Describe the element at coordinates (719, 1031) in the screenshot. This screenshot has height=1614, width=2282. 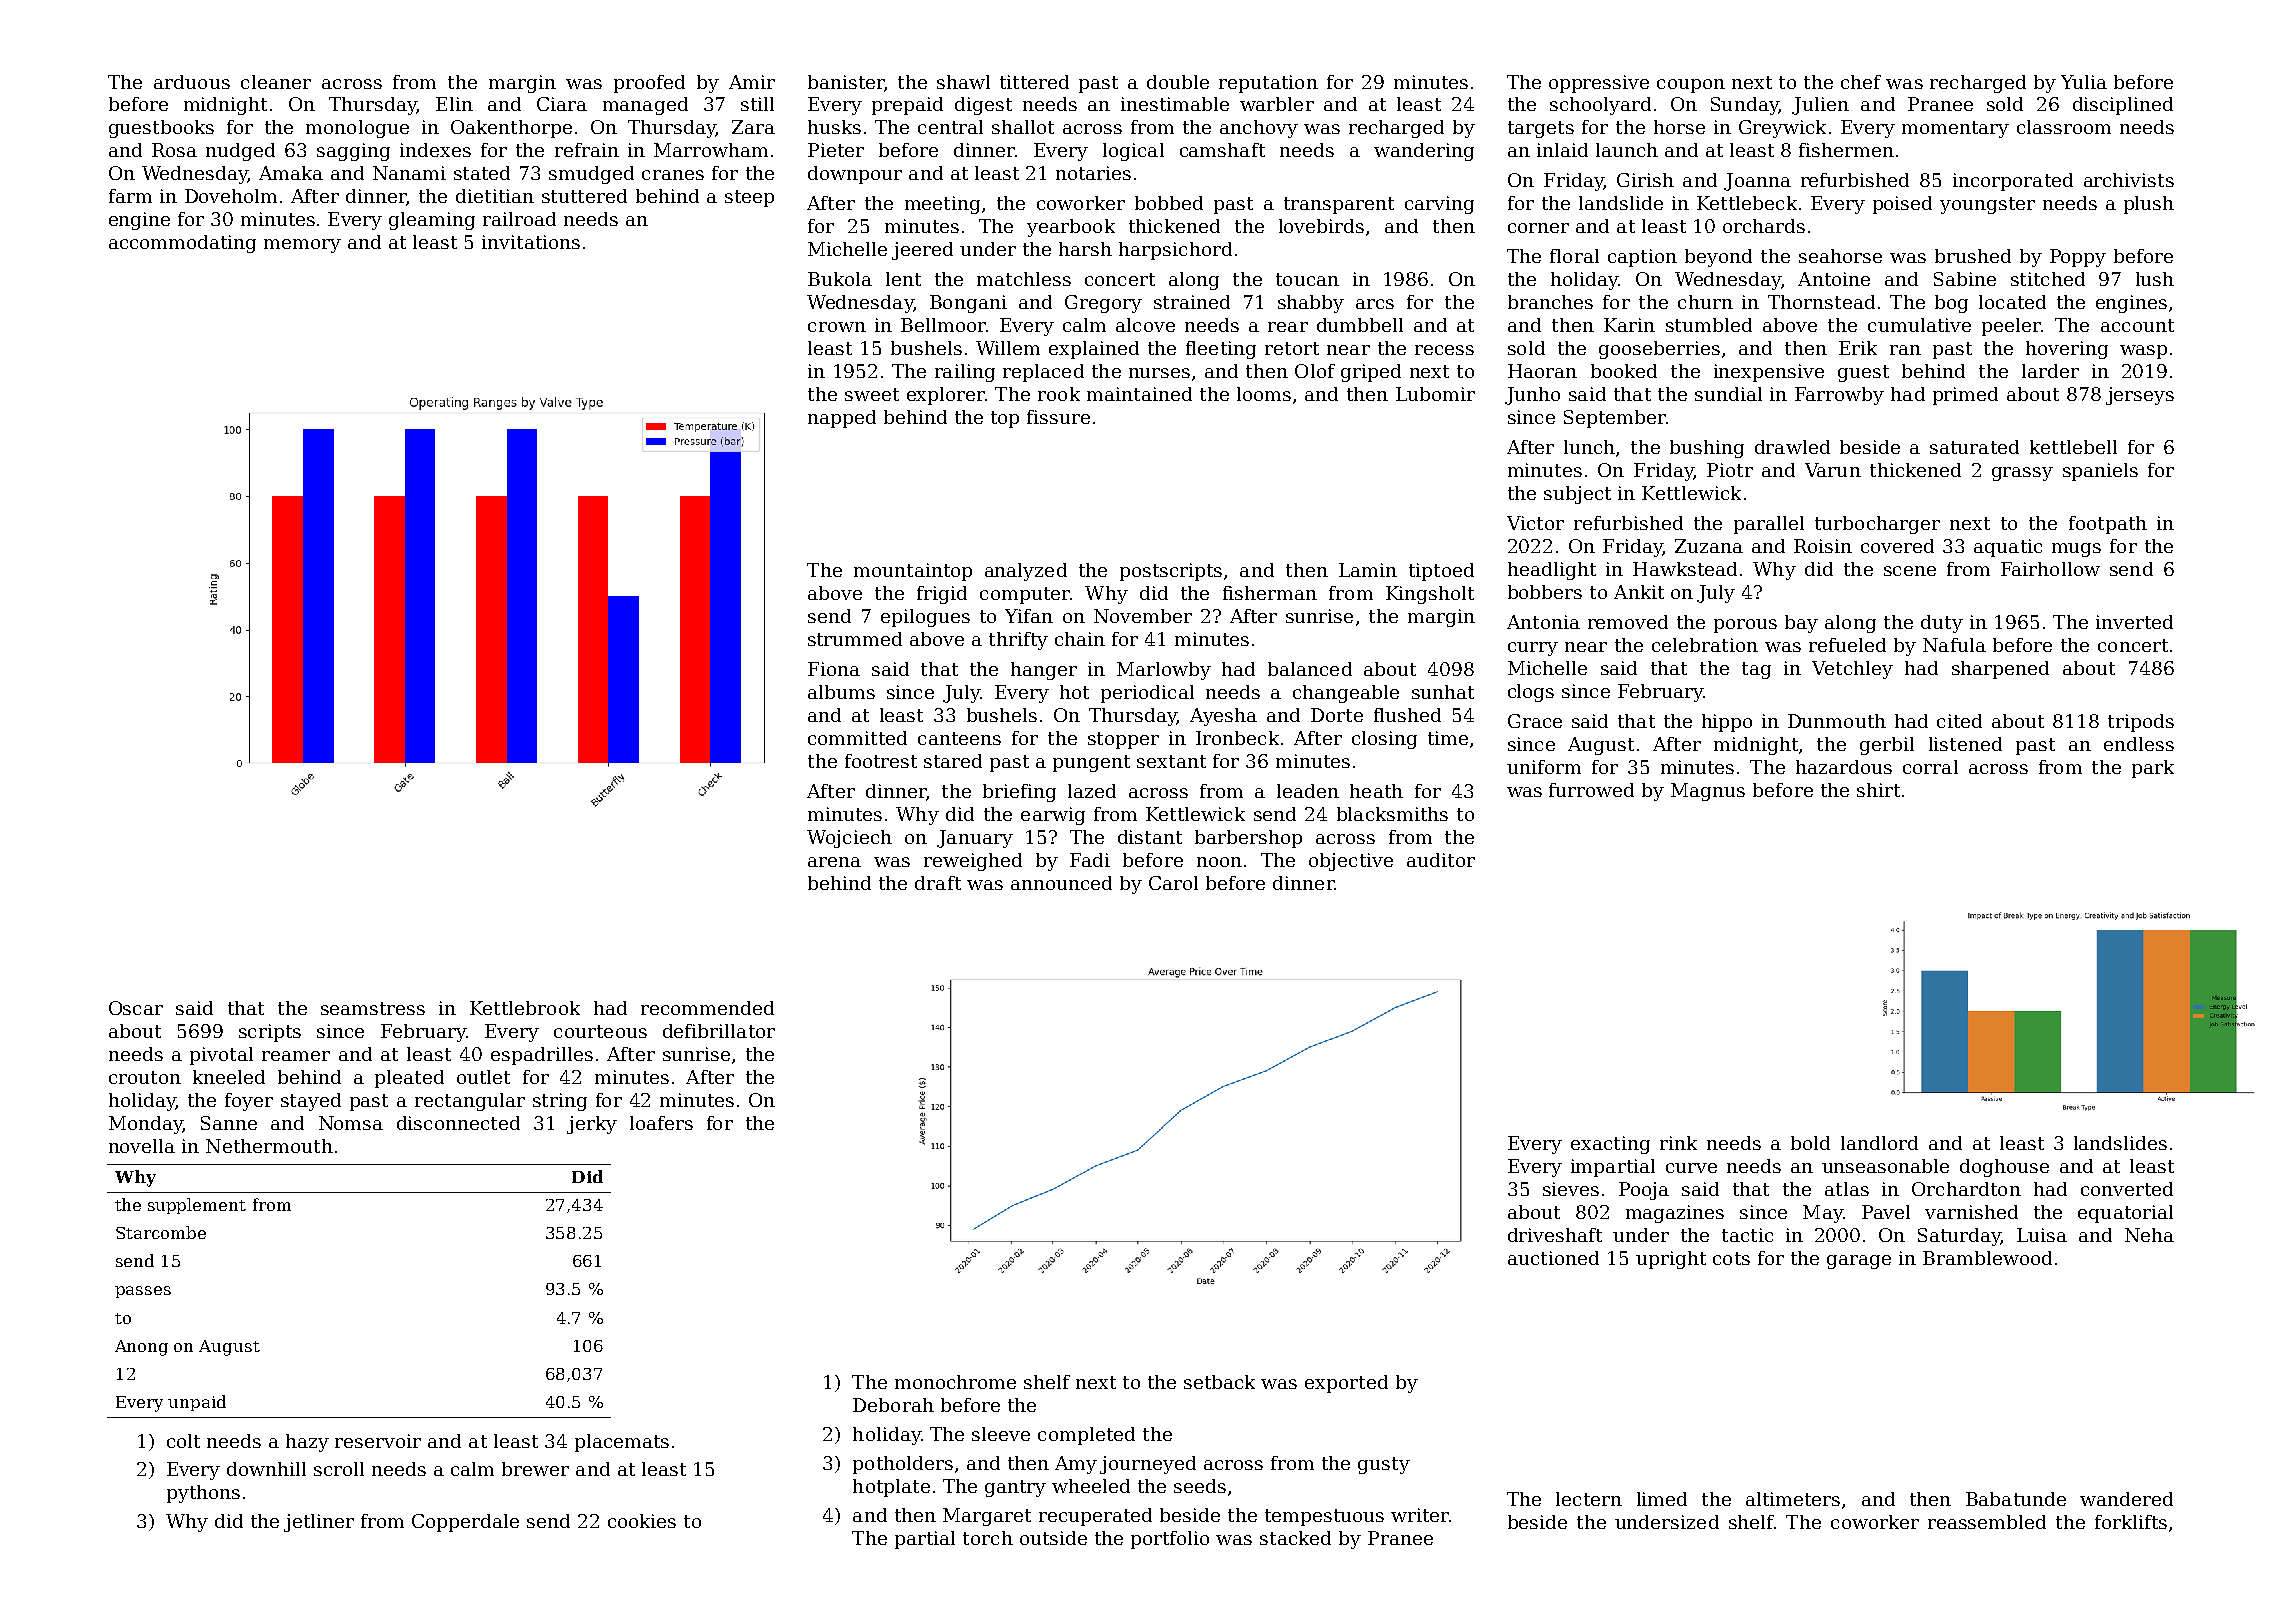
I see `defibrillator` at that location.
